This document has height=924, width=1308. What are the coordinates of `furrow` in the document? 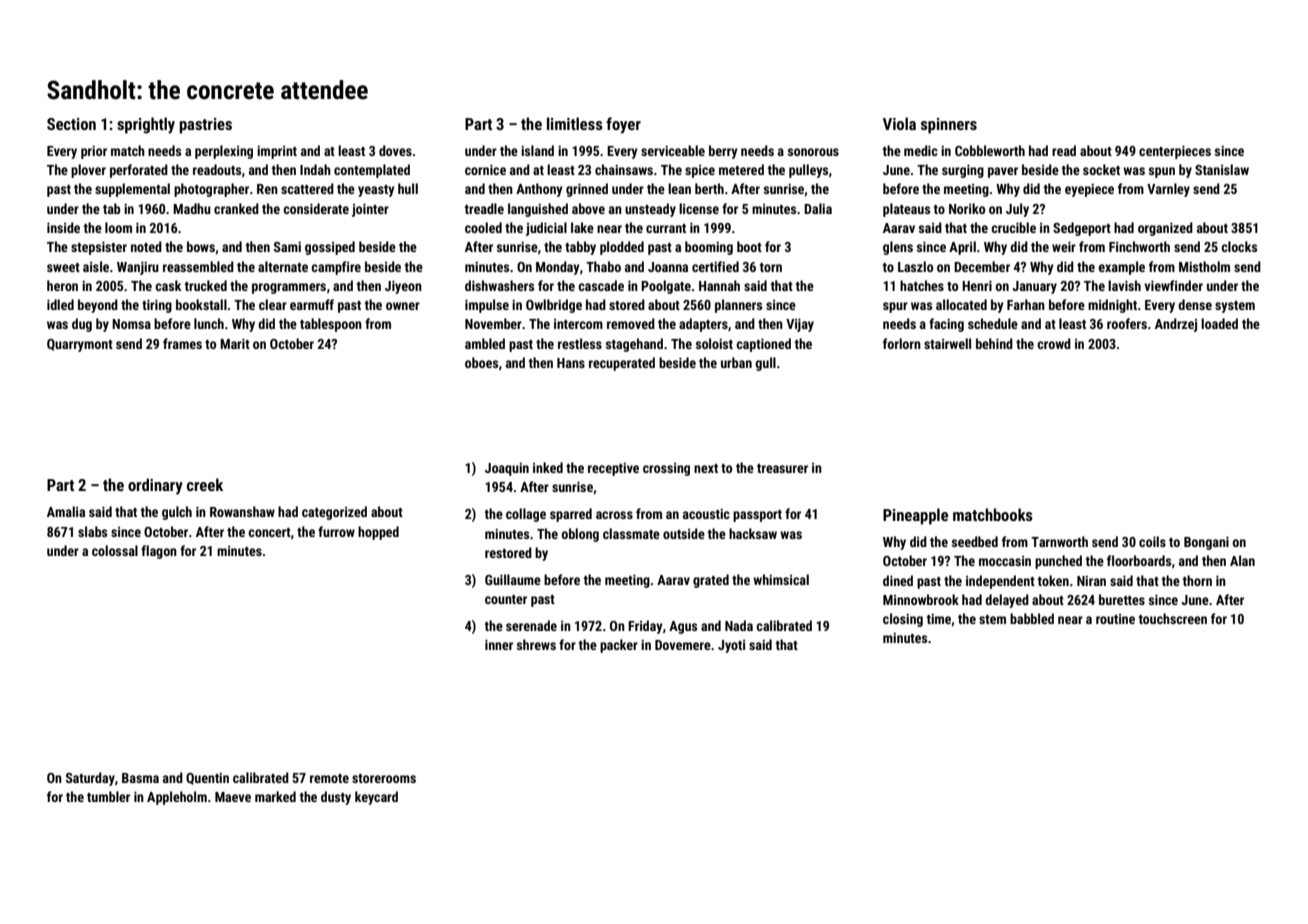 It's located at (336, 531).
